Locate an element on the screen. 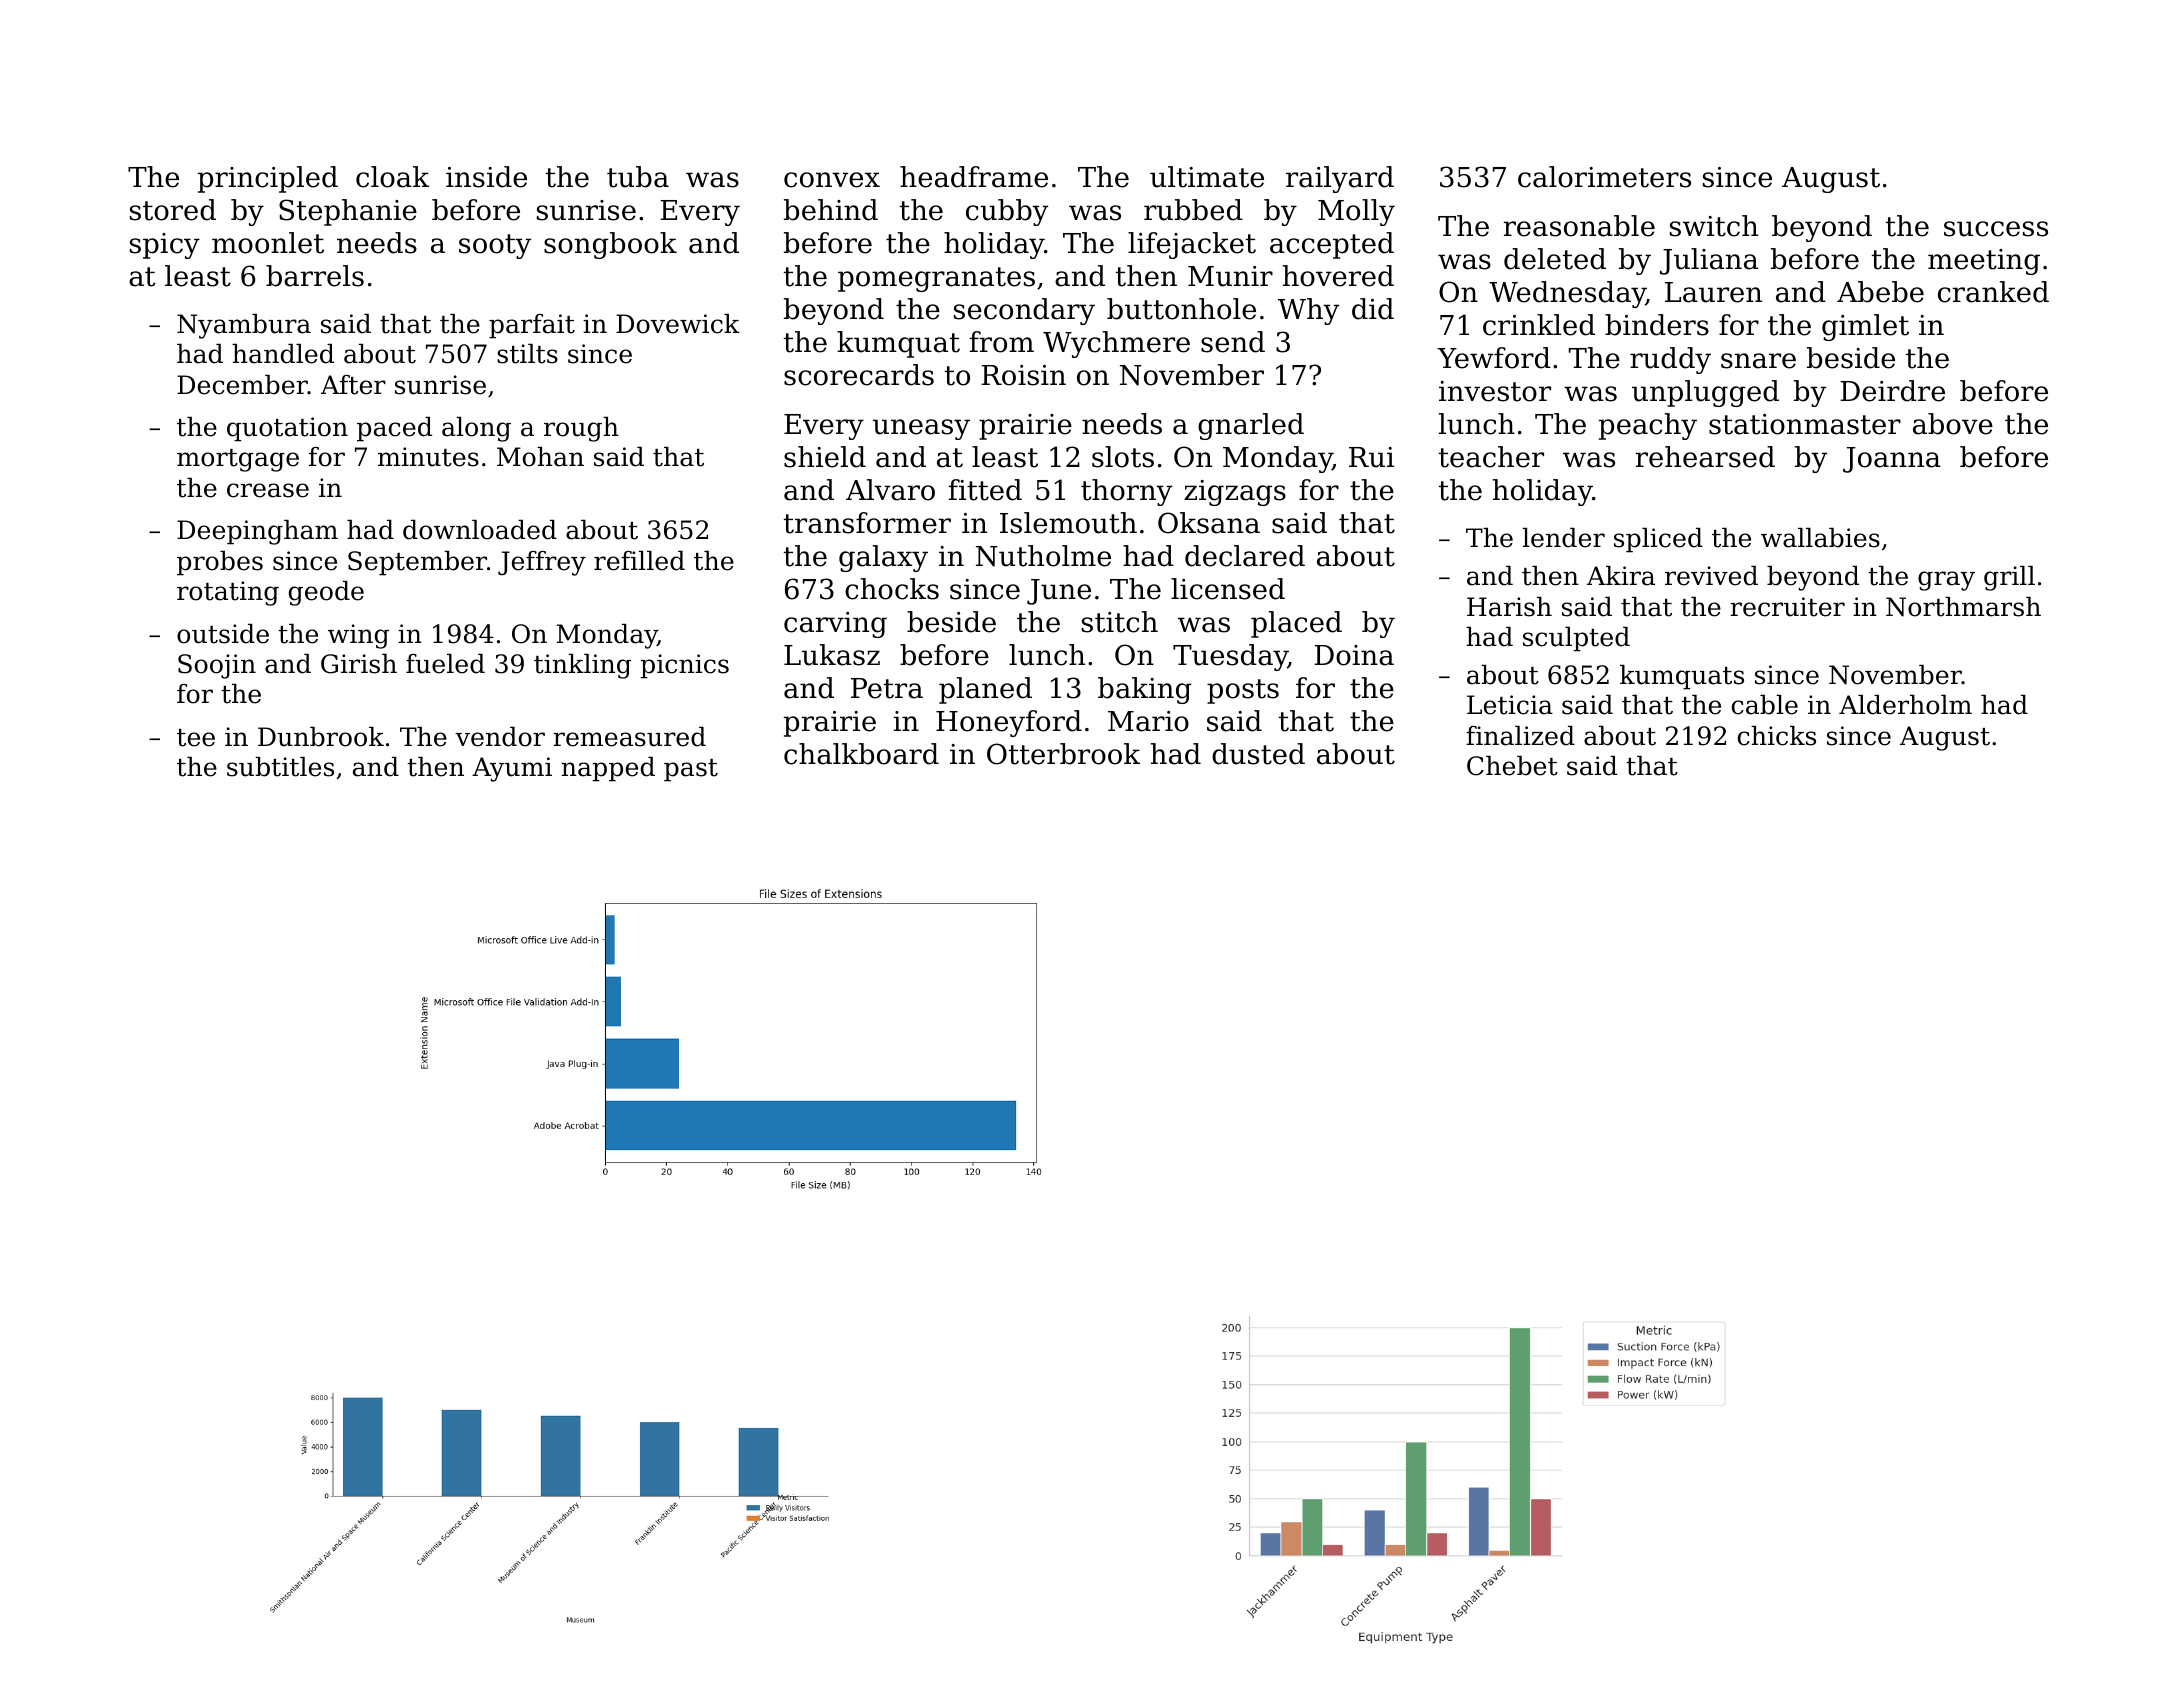  Oksana is located at coordinates (1209, 523).
